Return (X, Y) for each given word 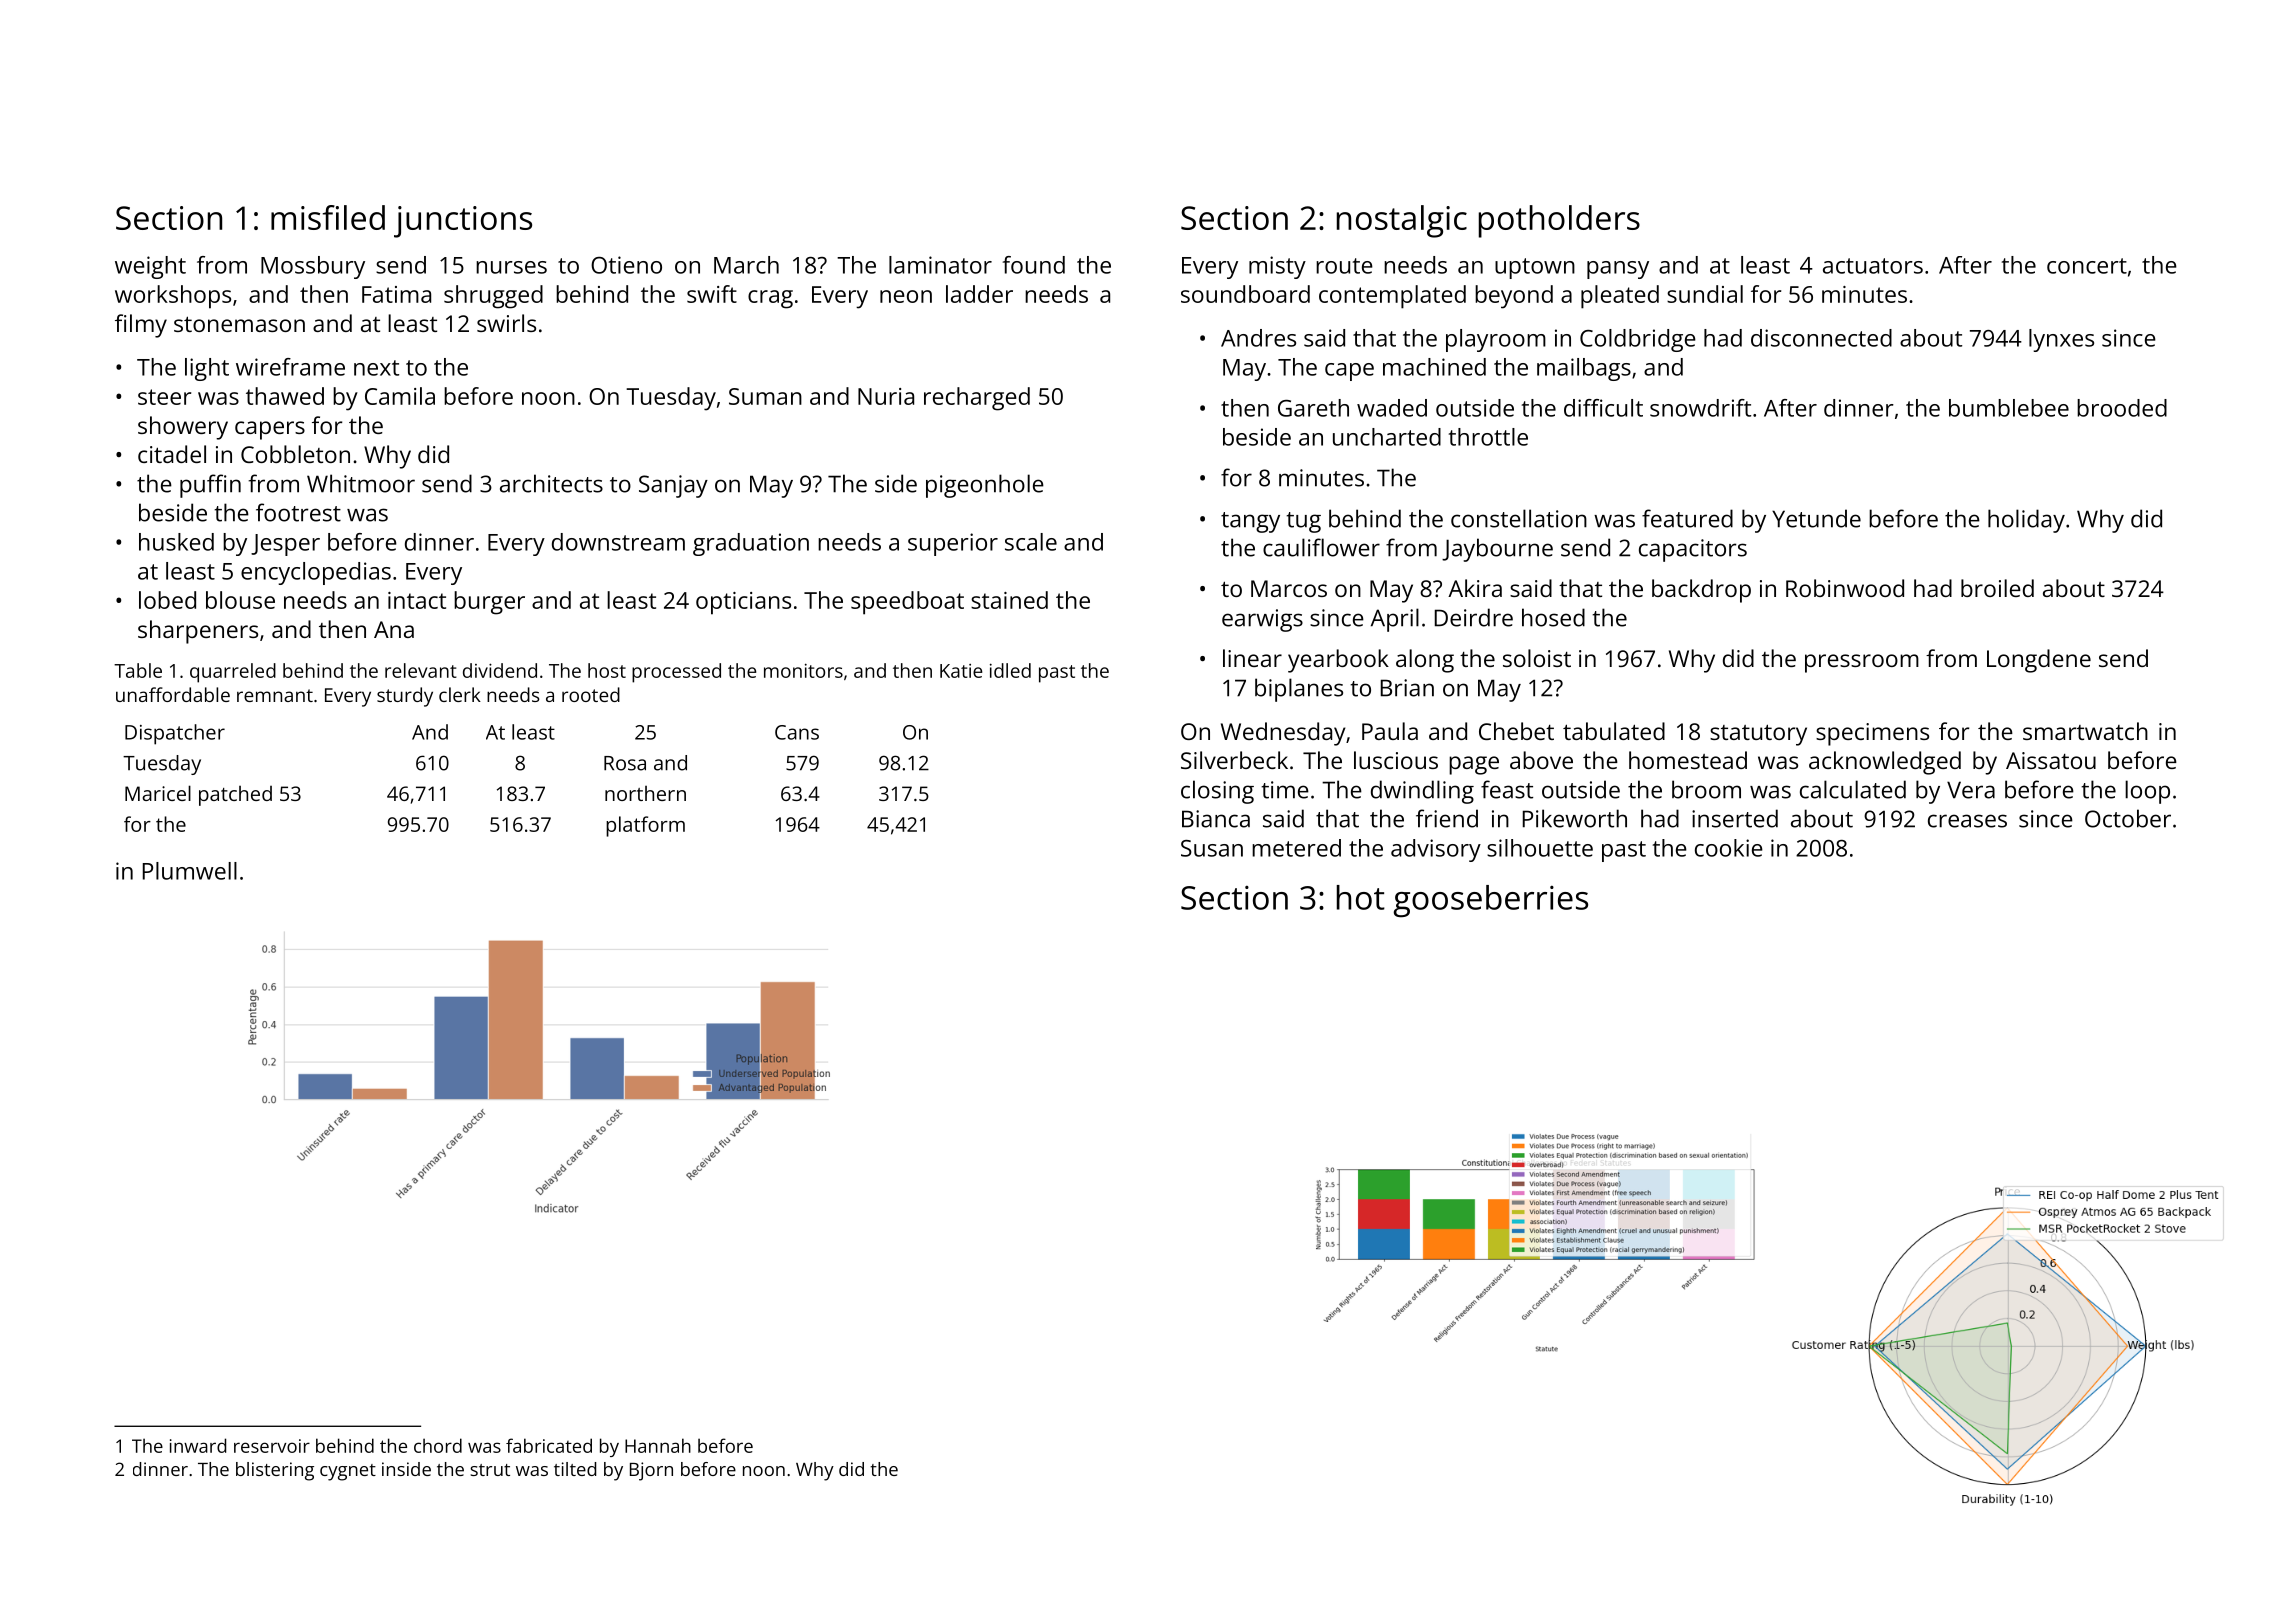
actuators (1873, 266)
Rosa (625, 763)
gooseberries (1491, 901)
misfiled (328, 217)
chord (438, 1445)
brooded (2122, 408)
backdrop (1701, 591)
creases (1967, 821)
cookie (1729, 848)
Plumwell (190, 871)
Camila (400, 396)
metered (1296, 848)
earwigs (1262, 620)
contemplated (1392, 297)
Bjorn (651, 1471)
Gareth (1313, 408)
